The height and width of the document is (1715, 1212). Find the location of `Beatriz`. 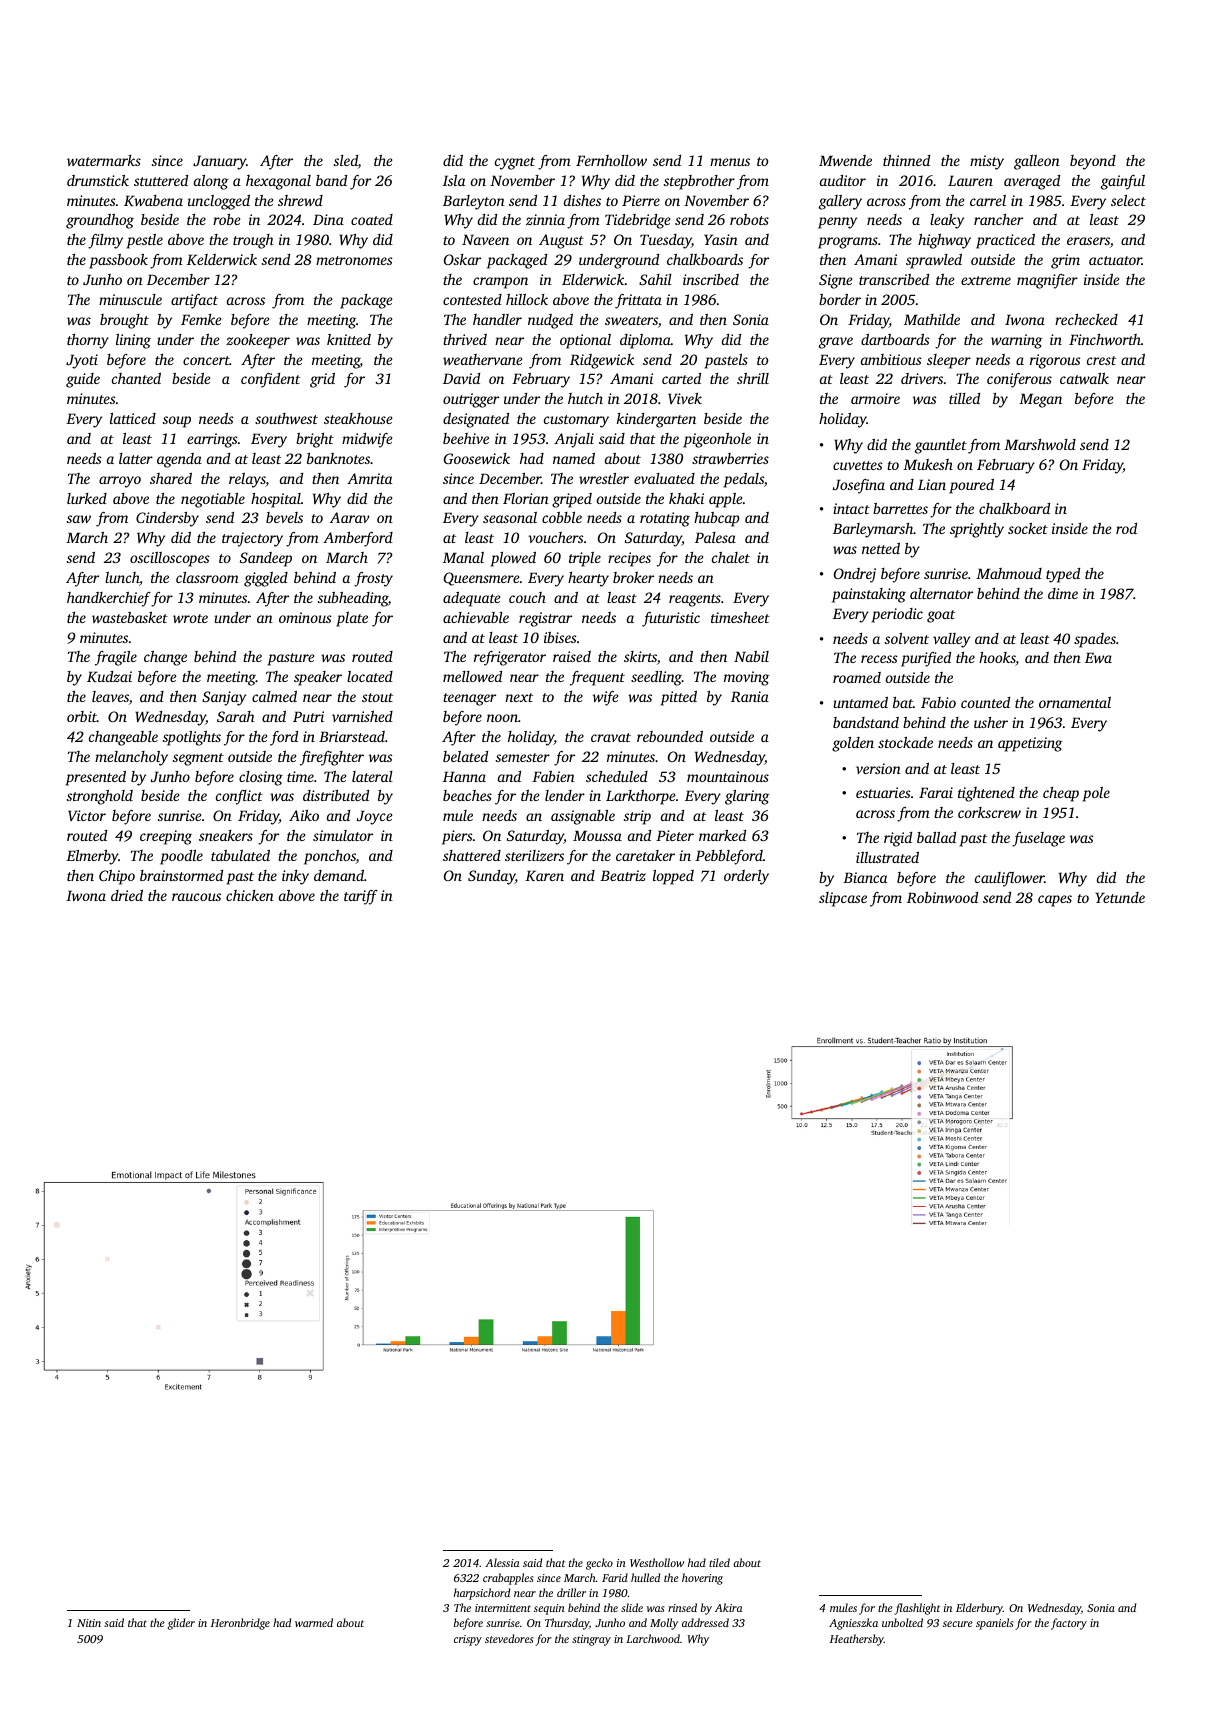

Beatriz is located at coordinates (623, 875).
